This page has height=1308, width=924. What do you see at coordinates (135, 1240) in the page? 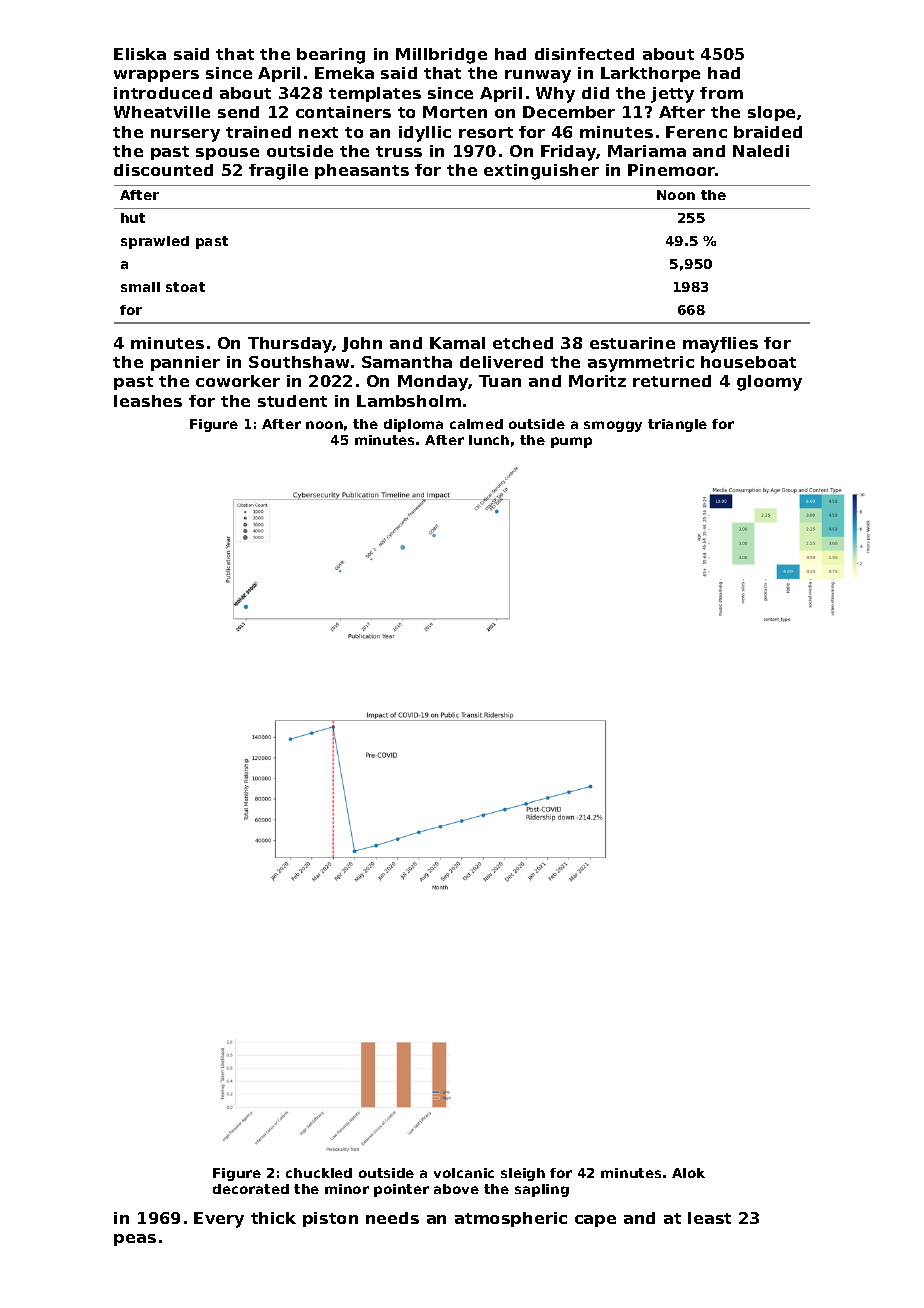
I see `peas` at bounding box center [135, 1240].
